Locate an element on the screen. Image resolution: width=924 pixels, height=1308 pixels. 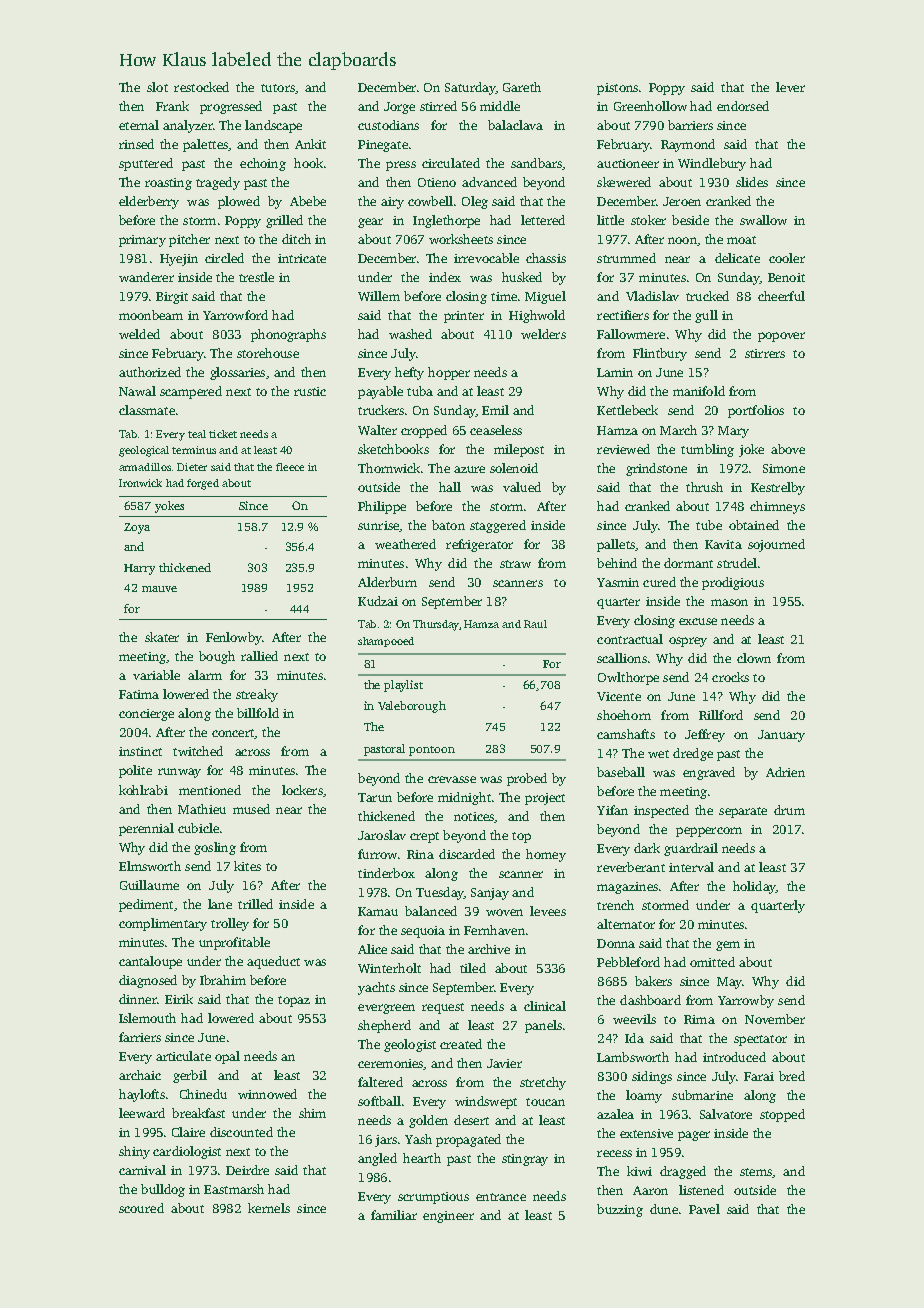
scoured is located at coordinates (141, 1208).
